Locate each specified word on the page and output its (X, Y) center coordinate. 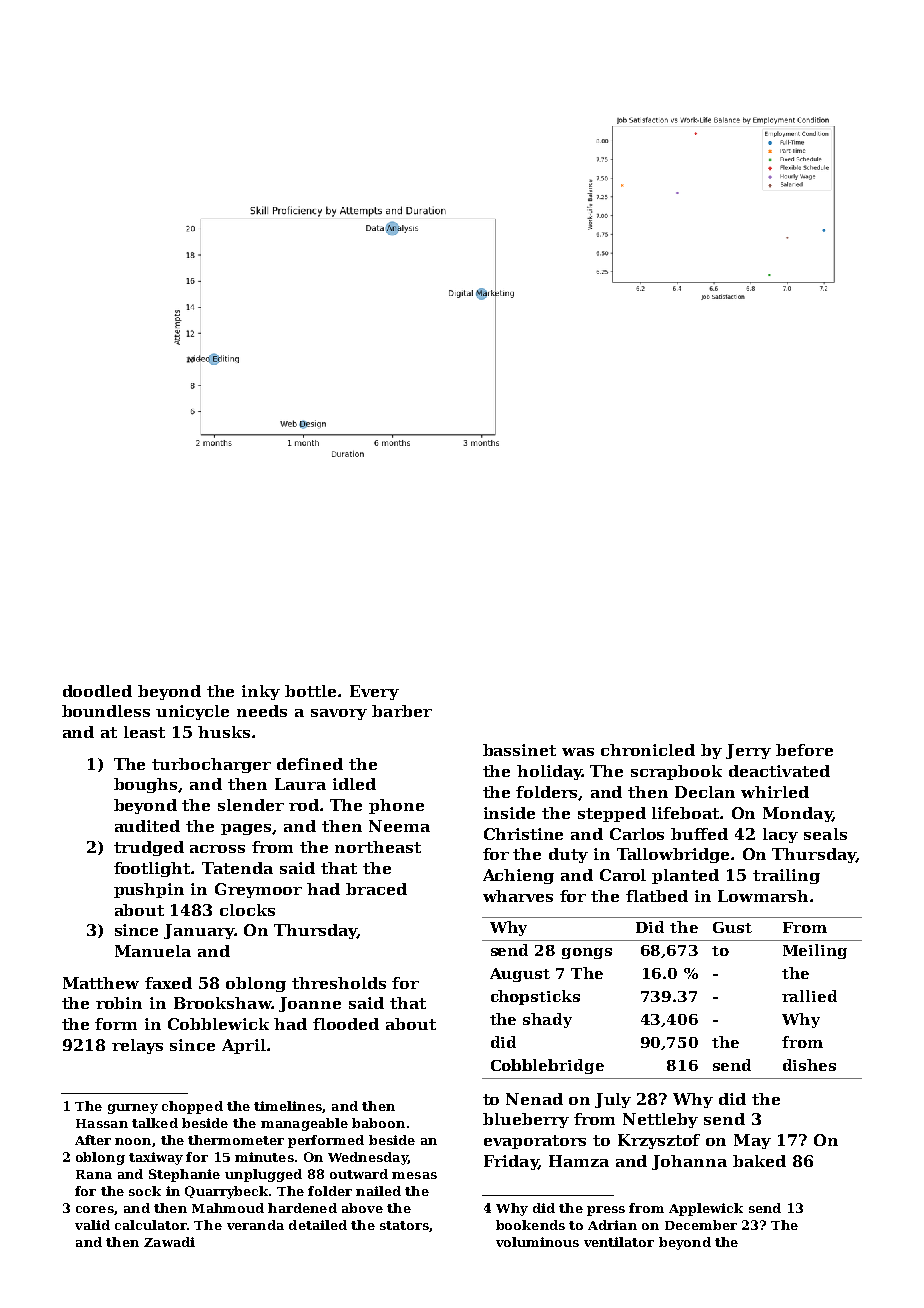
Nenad (534, 1099)
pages (247, 829)
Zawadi (169, 1242)
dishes (809, 1065)
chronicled (648, 750)
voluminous (537, 1242)
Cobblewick (218, 1024)
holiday (549, 772)
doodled (97, 691)
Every (374, 692)
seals (825, 834)
